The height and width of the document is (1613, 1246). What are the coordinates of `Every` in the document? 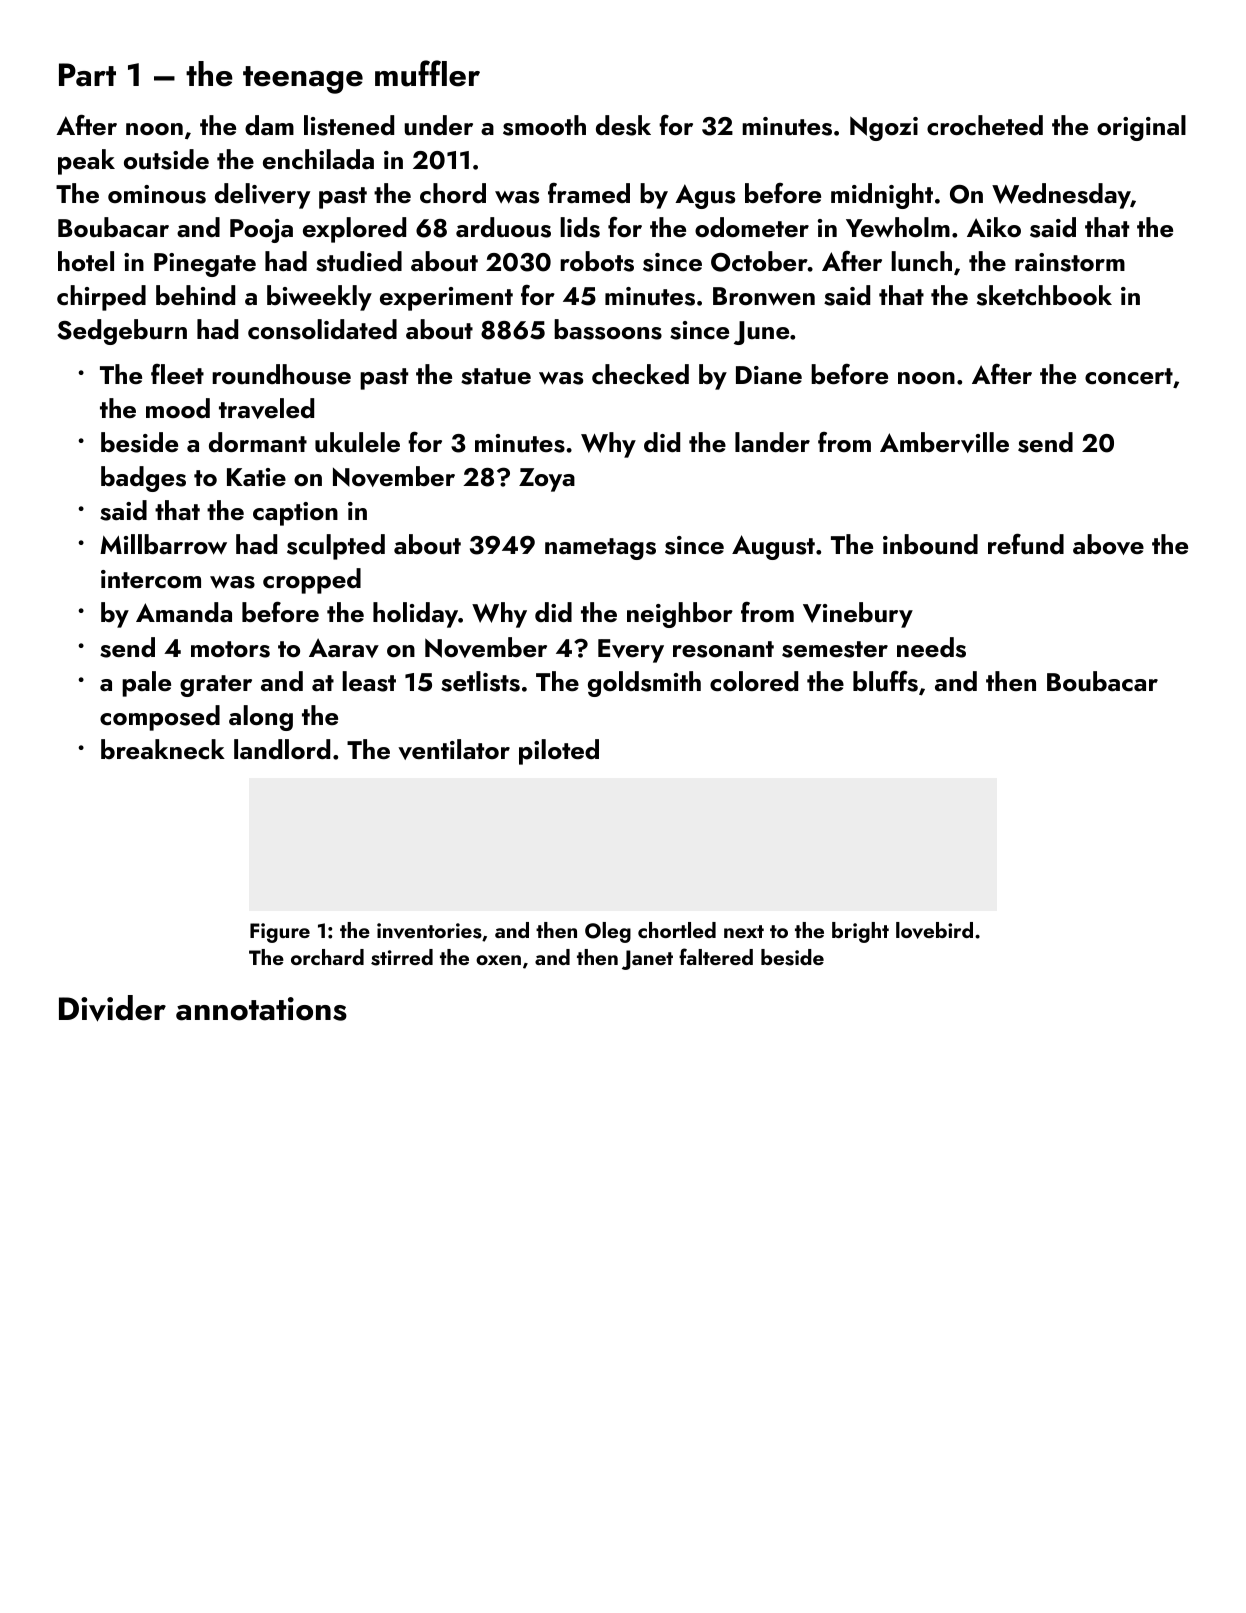 It's located at (631, 651).
